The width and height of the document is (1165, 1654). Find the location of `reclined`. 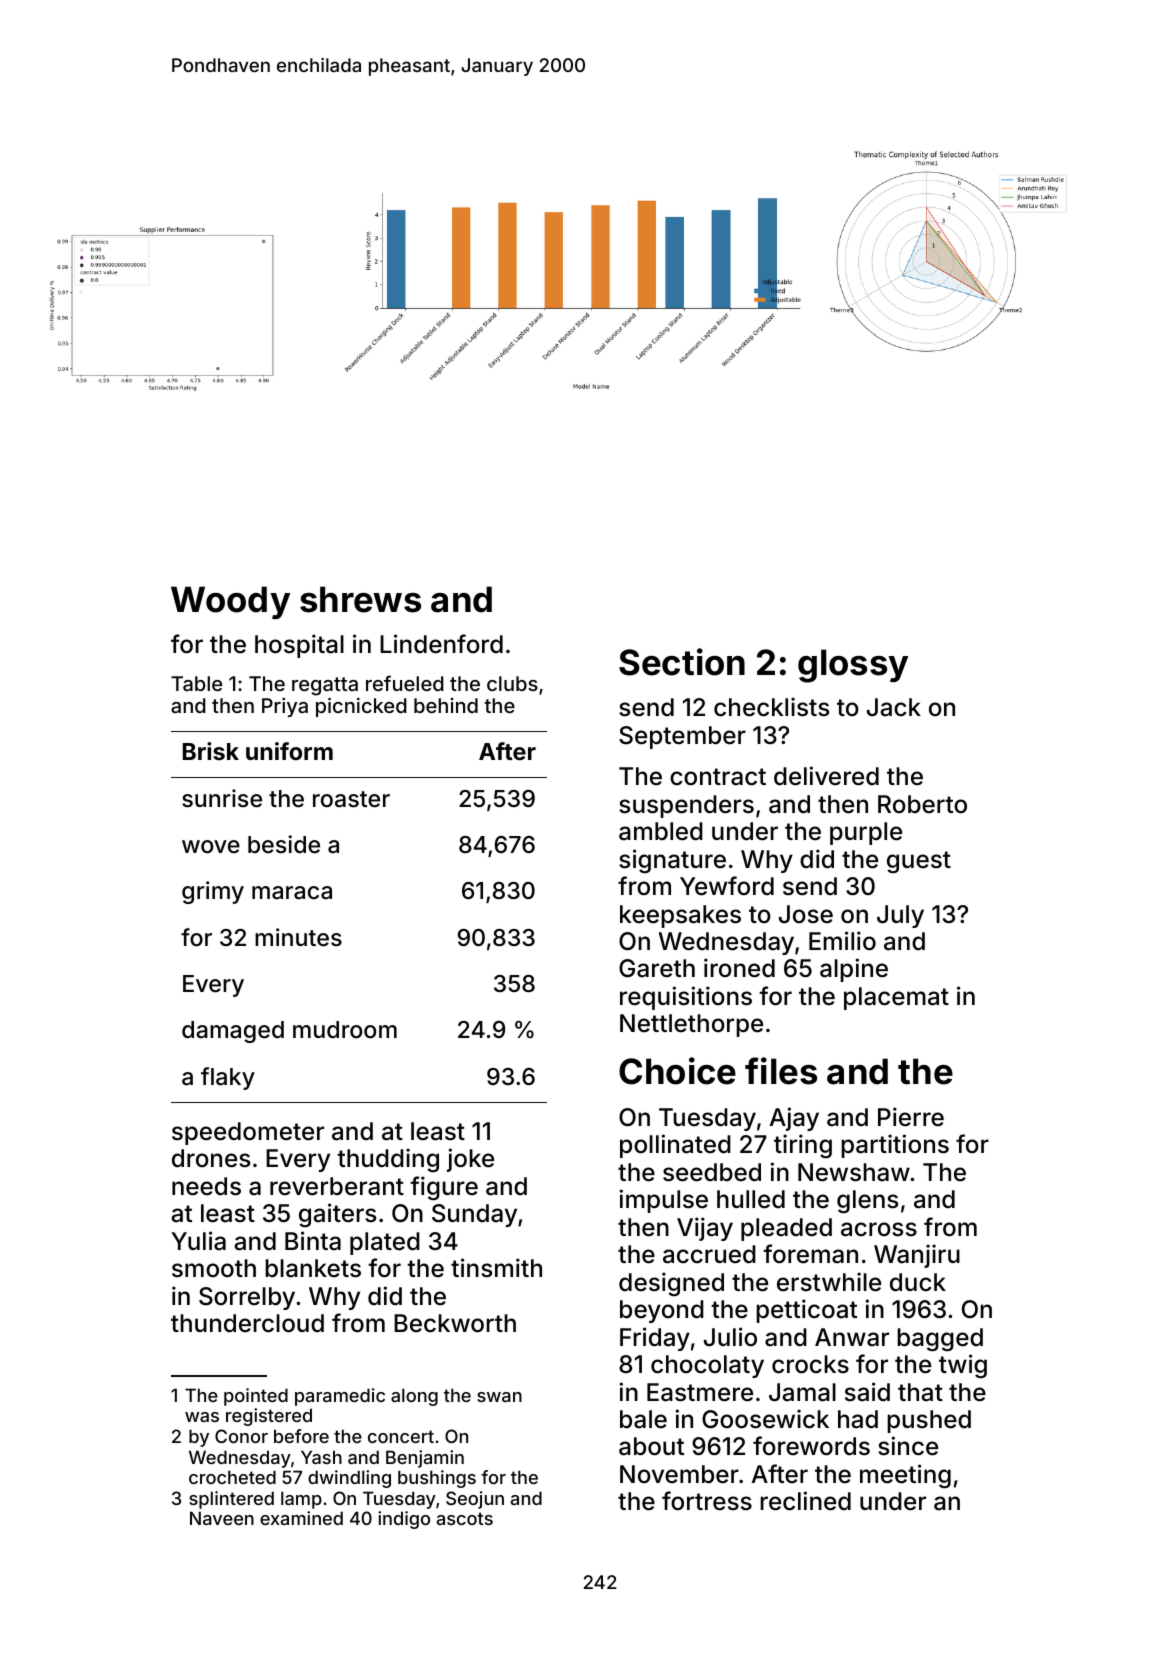

reclined is located at coordinates (805, 1501).
